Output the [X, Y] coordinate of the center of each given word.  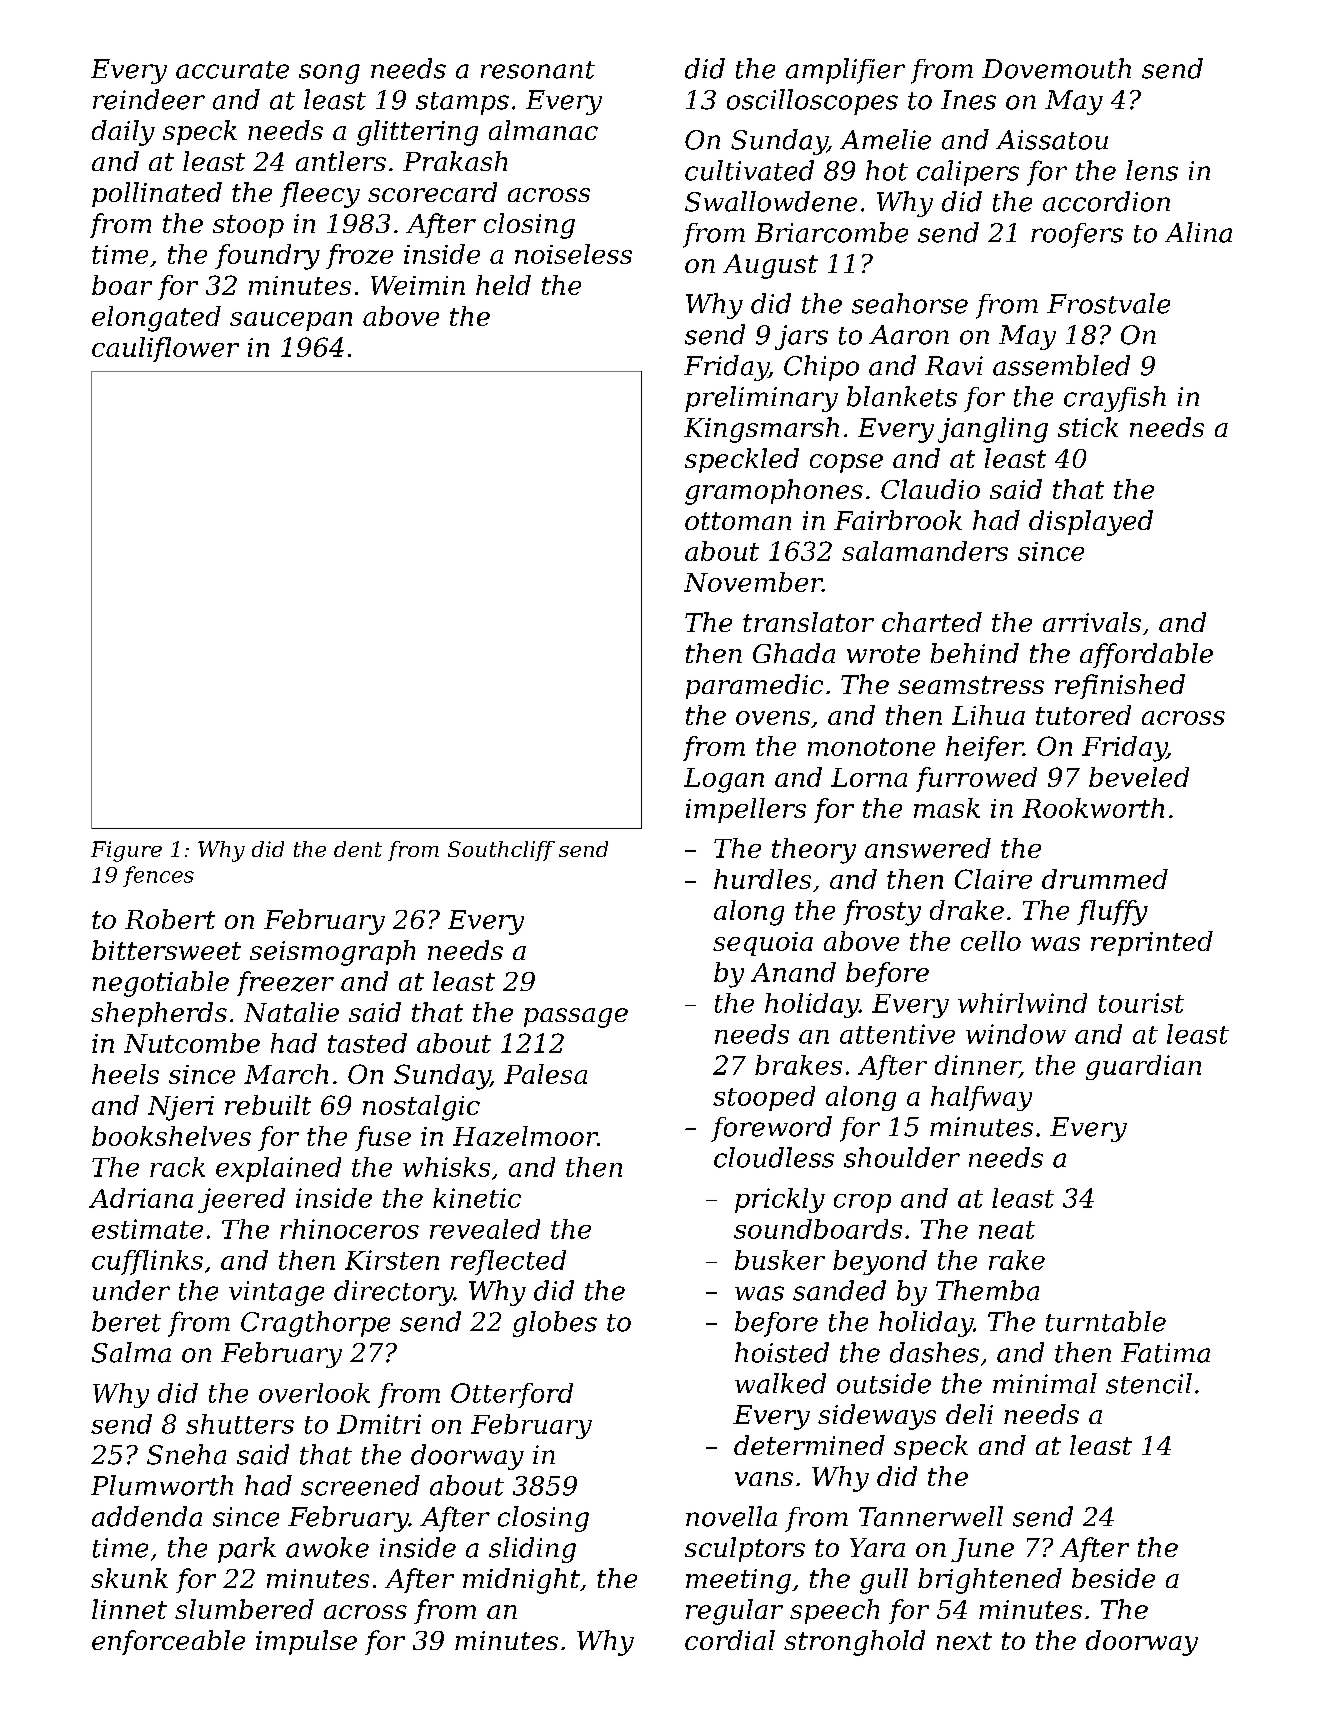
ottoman [738, 521]
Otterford [512, 1395]
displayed [1091, 523]
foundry [267, 257]
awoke [327, 1547]
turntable [1106, 1321]
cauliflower [165, 349]
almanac [543, 130]
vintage [276, 1293]
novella [731, 1516]
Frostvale [1108, 303]
